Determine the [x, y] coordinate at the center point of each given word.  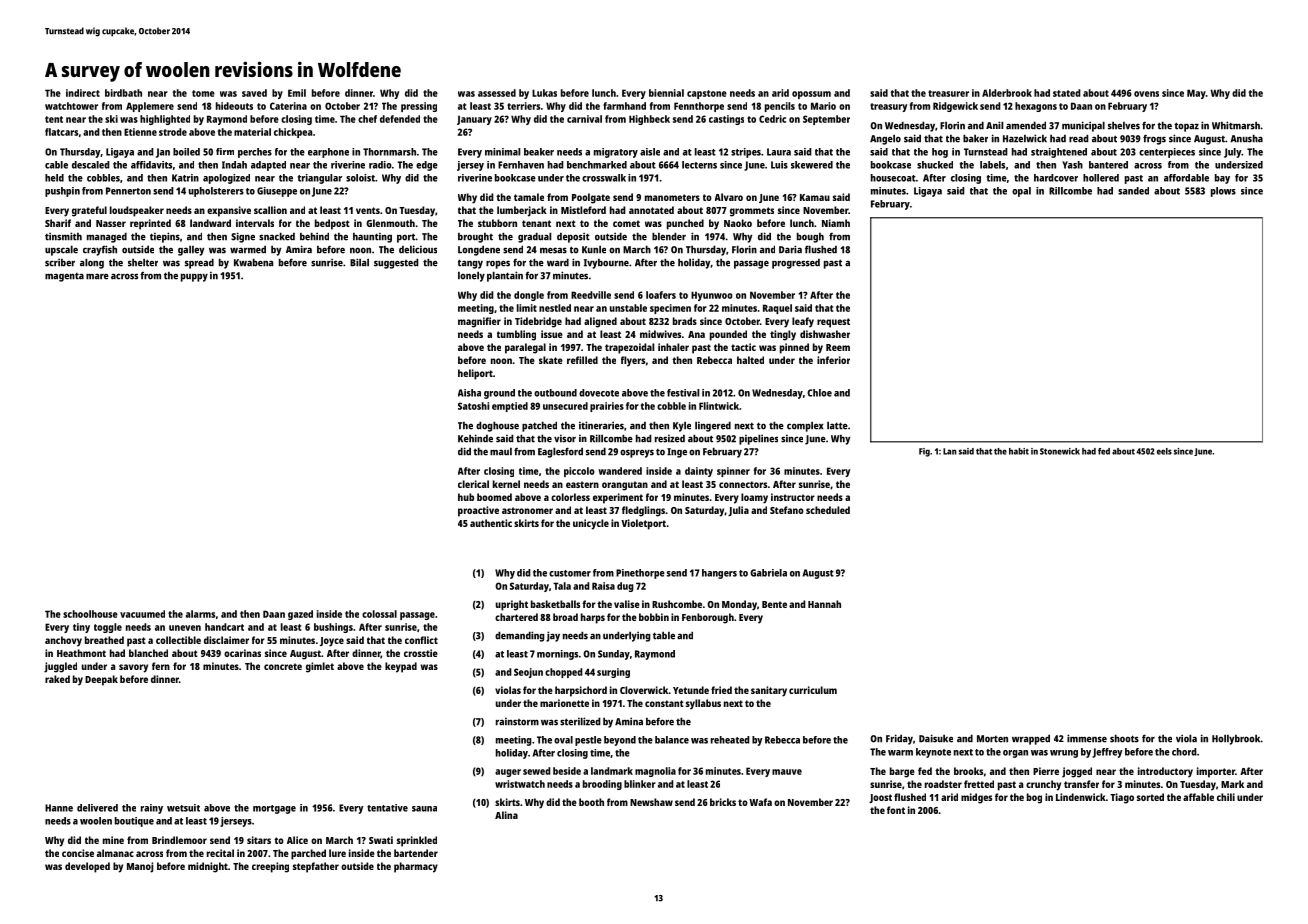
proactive [478, 511]
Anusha [1246, 138]
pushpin [62, 192]
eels [1164, 451]
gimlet [320, 667]
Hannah [824, 604]
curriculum [813, 690]
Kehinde [475, 438]
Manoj [140, 867]
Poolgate [591, 198]
